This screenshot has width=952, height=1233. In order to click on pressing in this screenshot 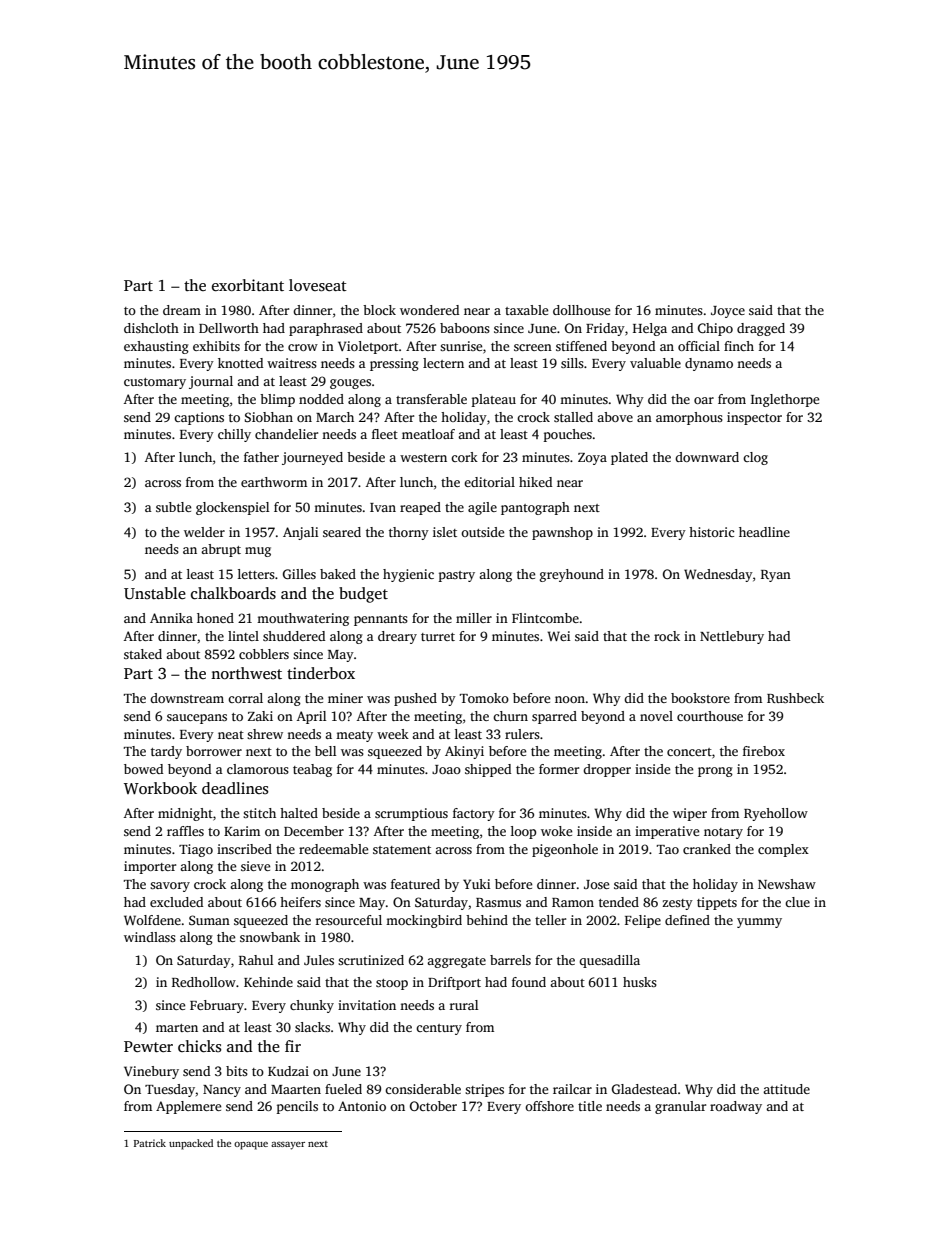, I will do `click(394, 364)`.
